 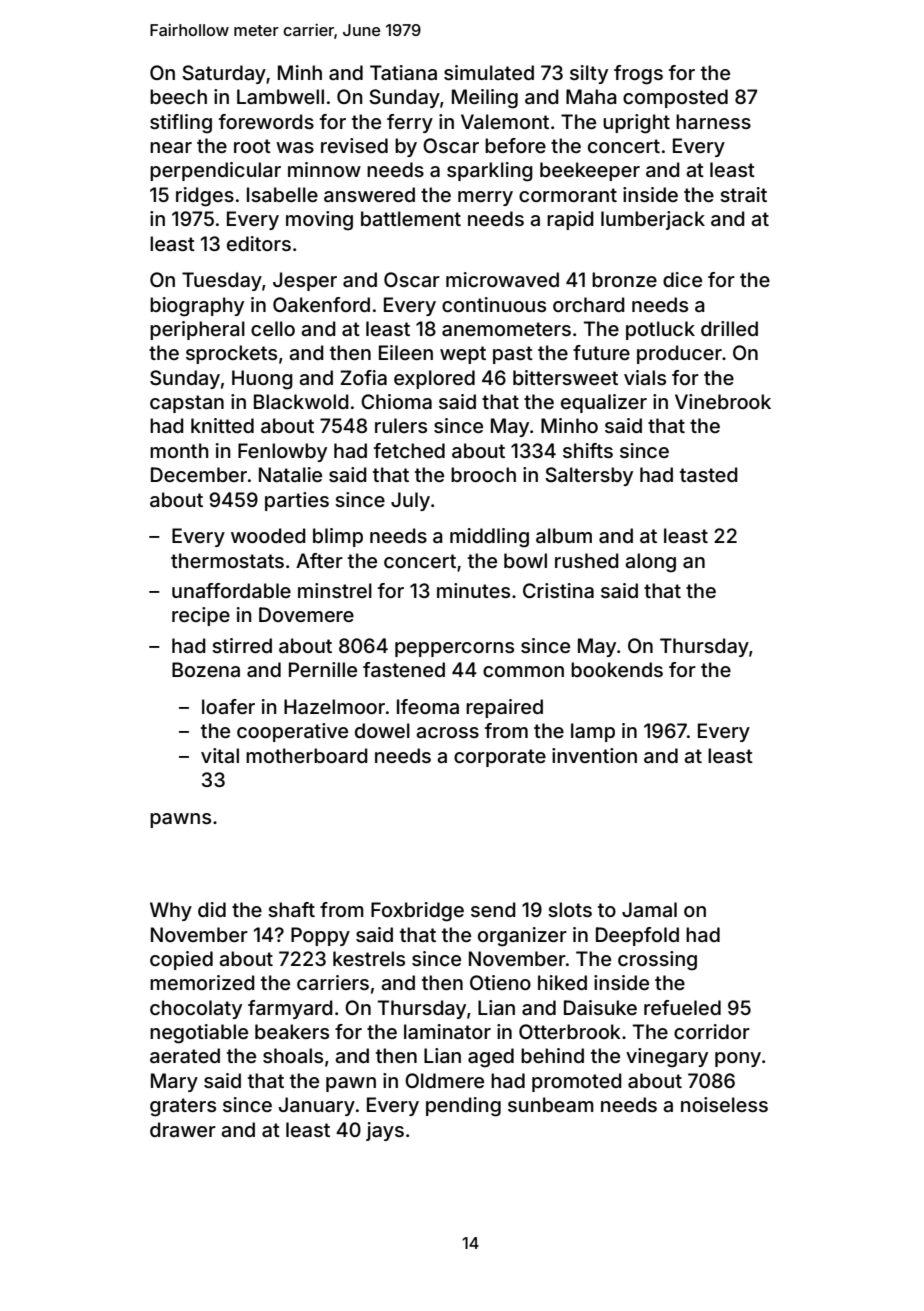 I want to click on along, so click(x=650, y=563).
